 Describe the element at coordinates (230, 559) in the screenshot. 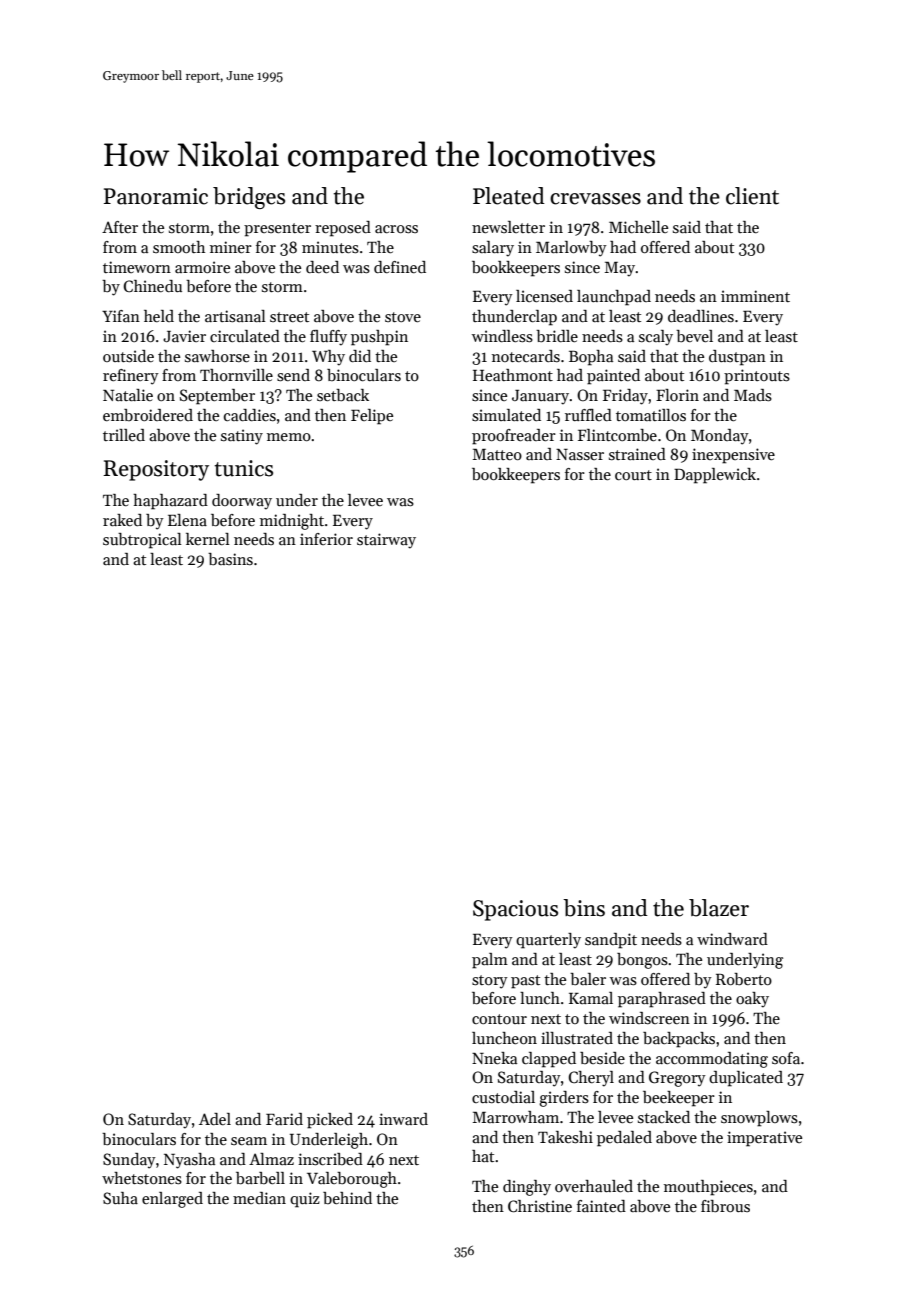

I see `basins` at that location.
